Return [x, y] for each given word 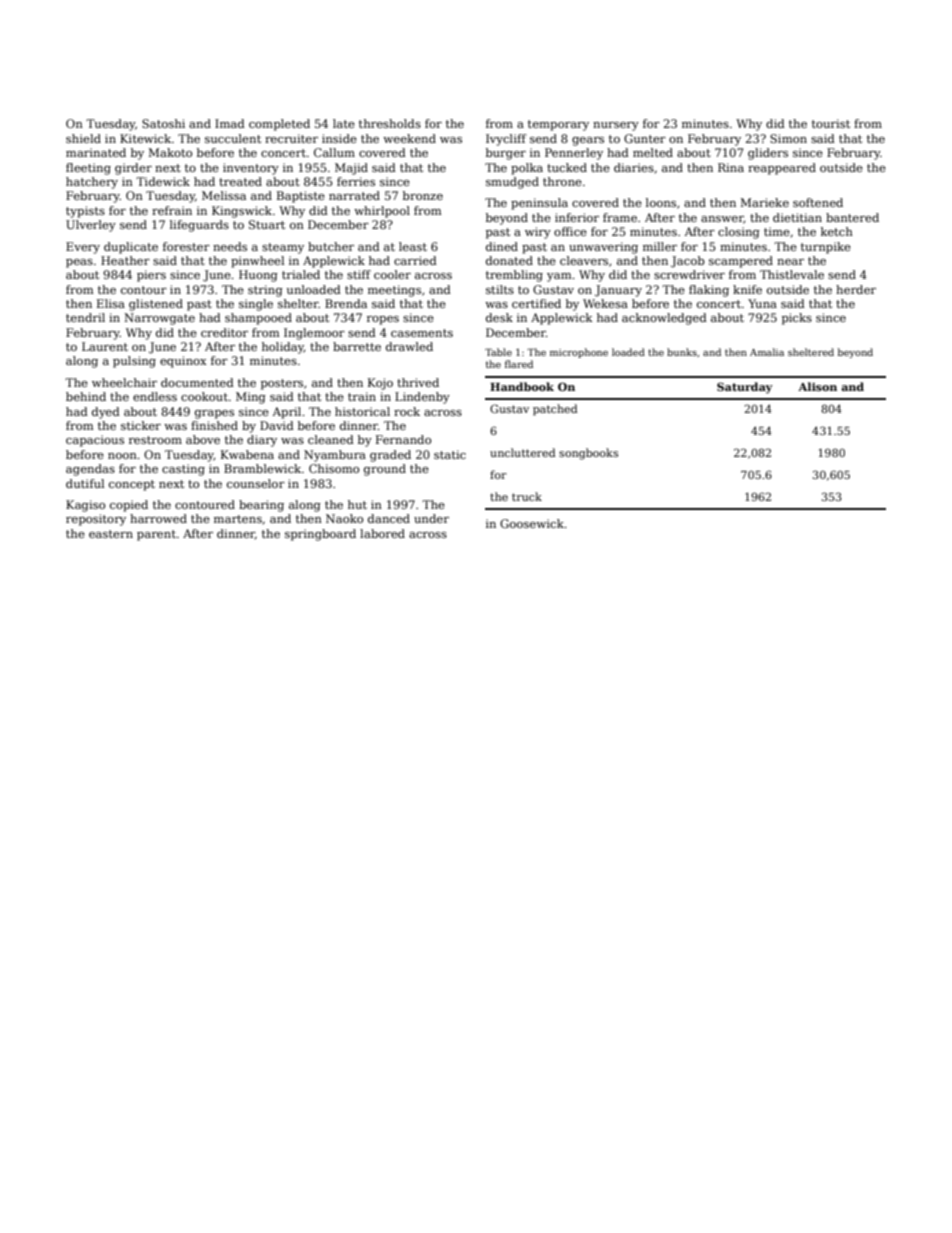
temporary [558, 125]
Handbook [522, 386]
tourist [831, 123]
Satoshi [163, 123]
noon [122, 456]
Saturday [745, 388]
